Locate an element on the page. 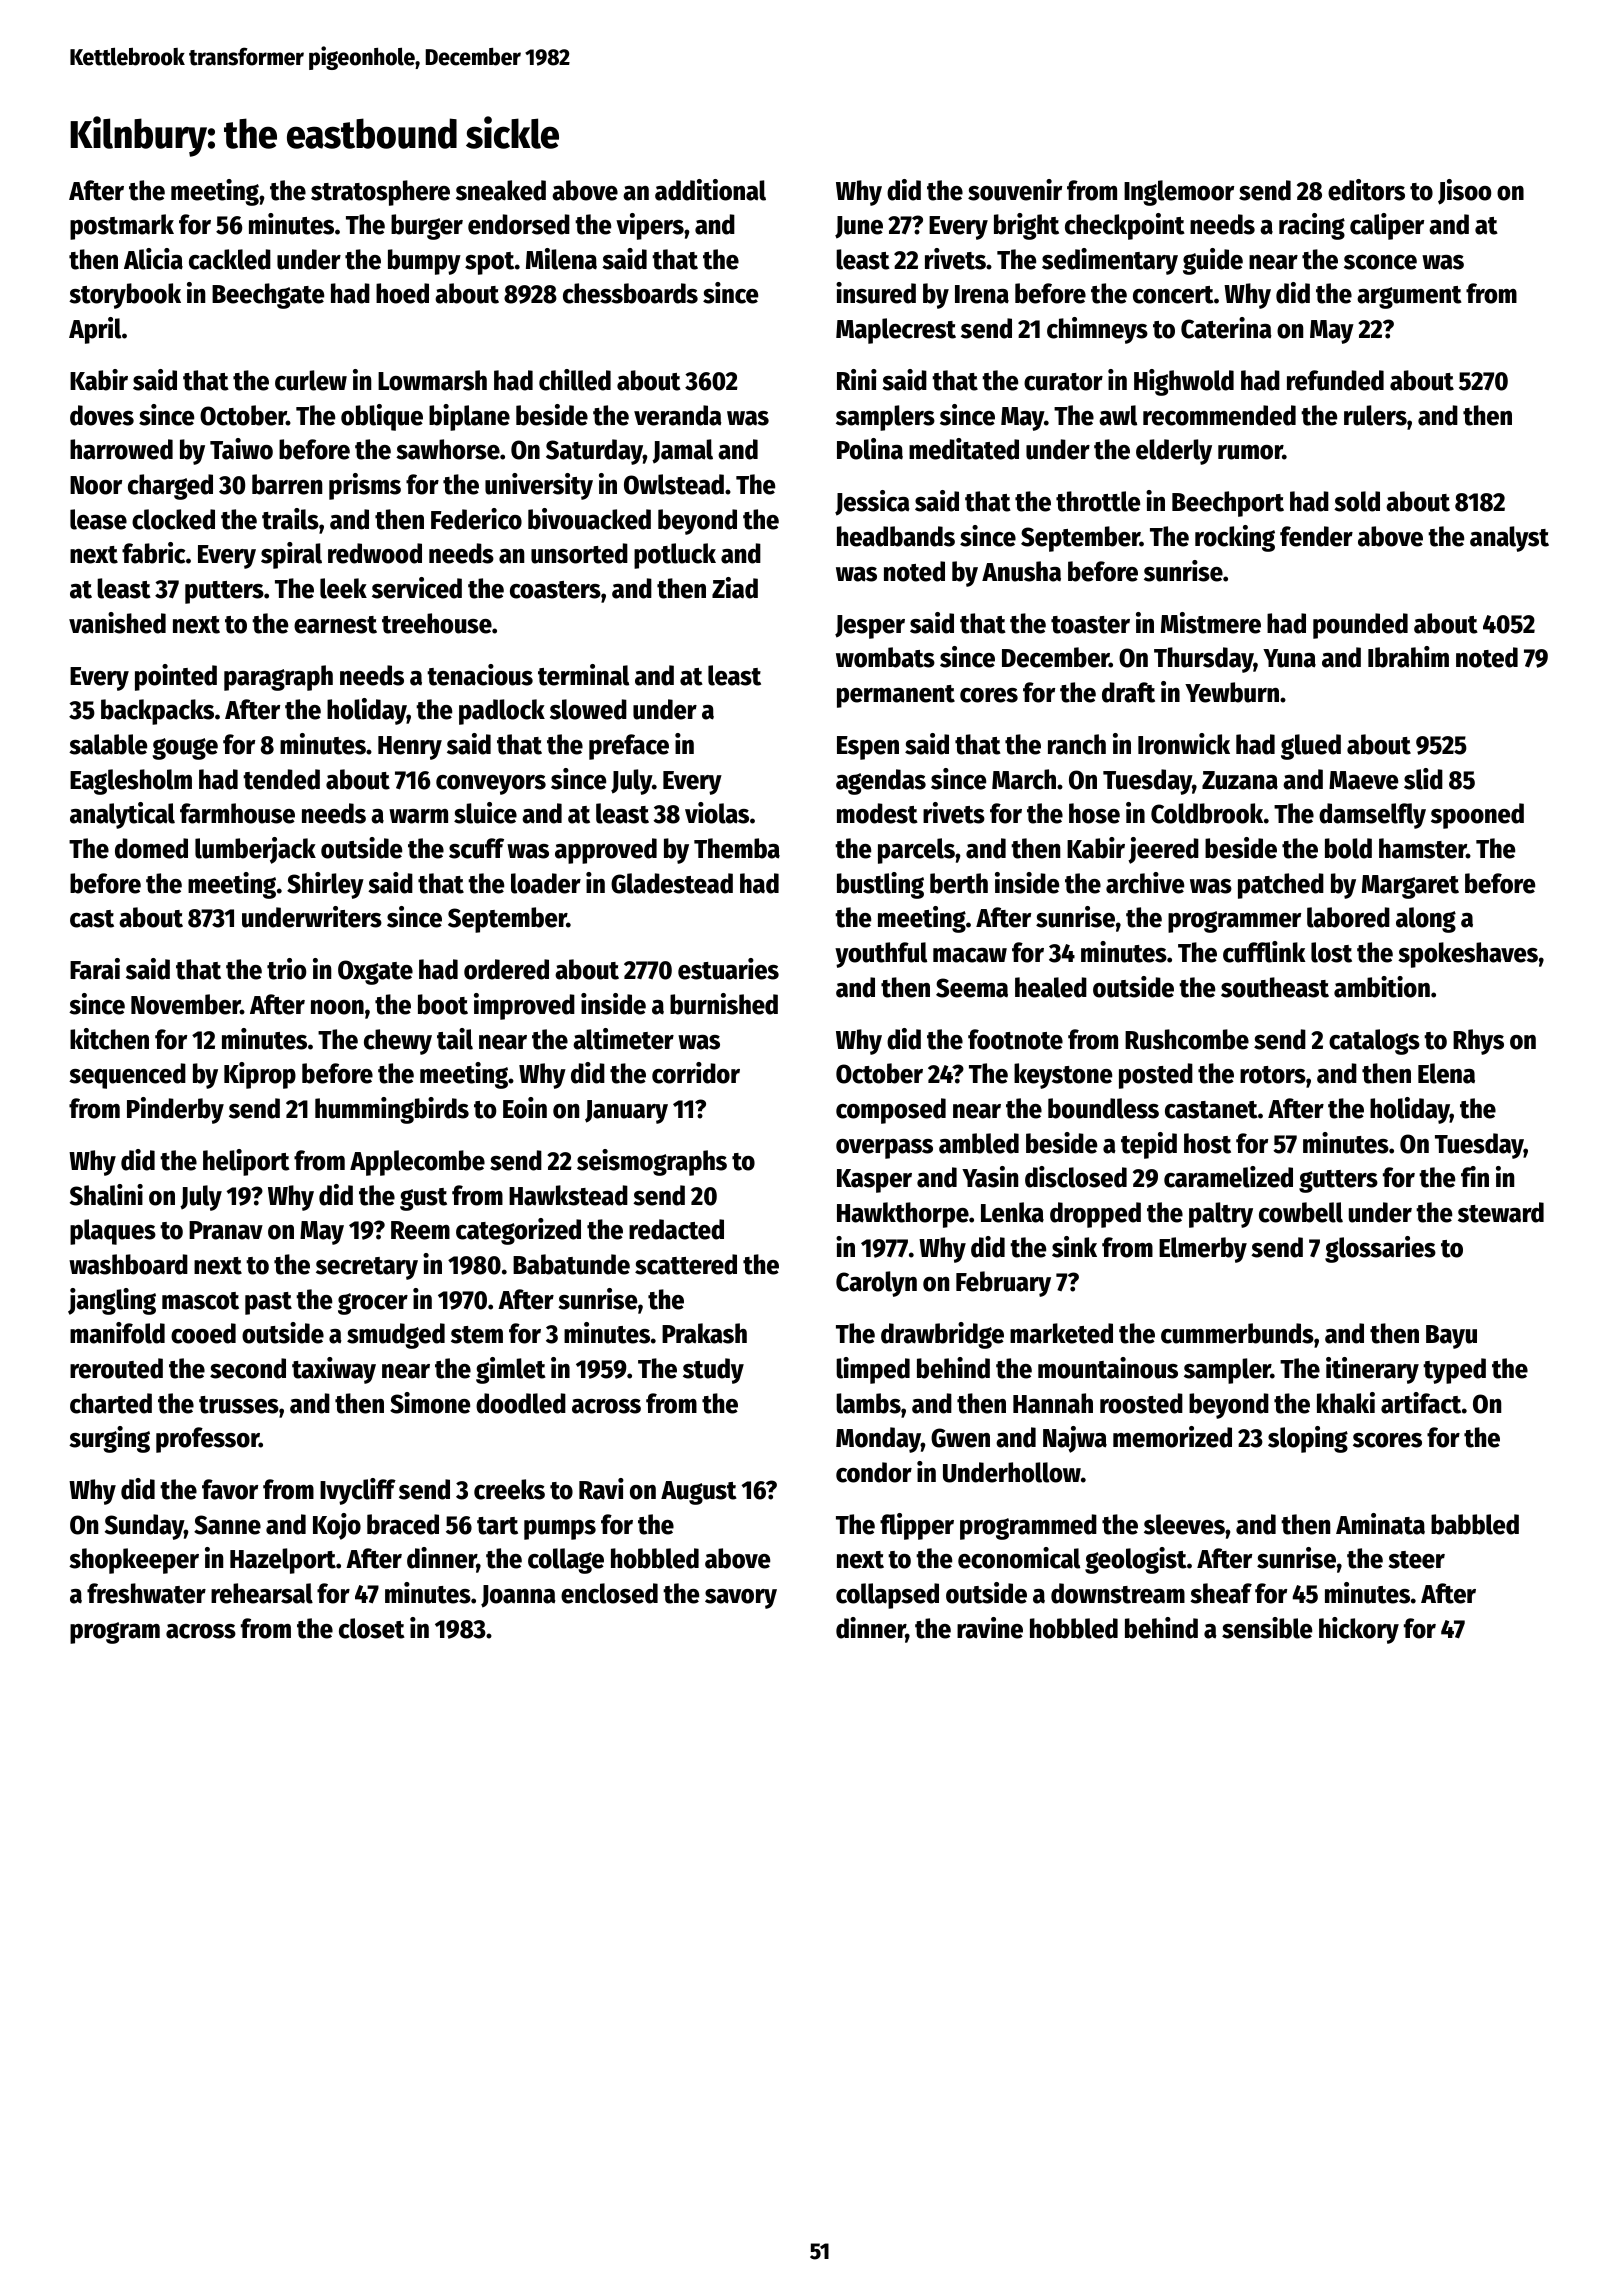 Image resolution: width=1620 pixels, height=2292 pixels. freshwater is located at coordinates (146, 1593).
